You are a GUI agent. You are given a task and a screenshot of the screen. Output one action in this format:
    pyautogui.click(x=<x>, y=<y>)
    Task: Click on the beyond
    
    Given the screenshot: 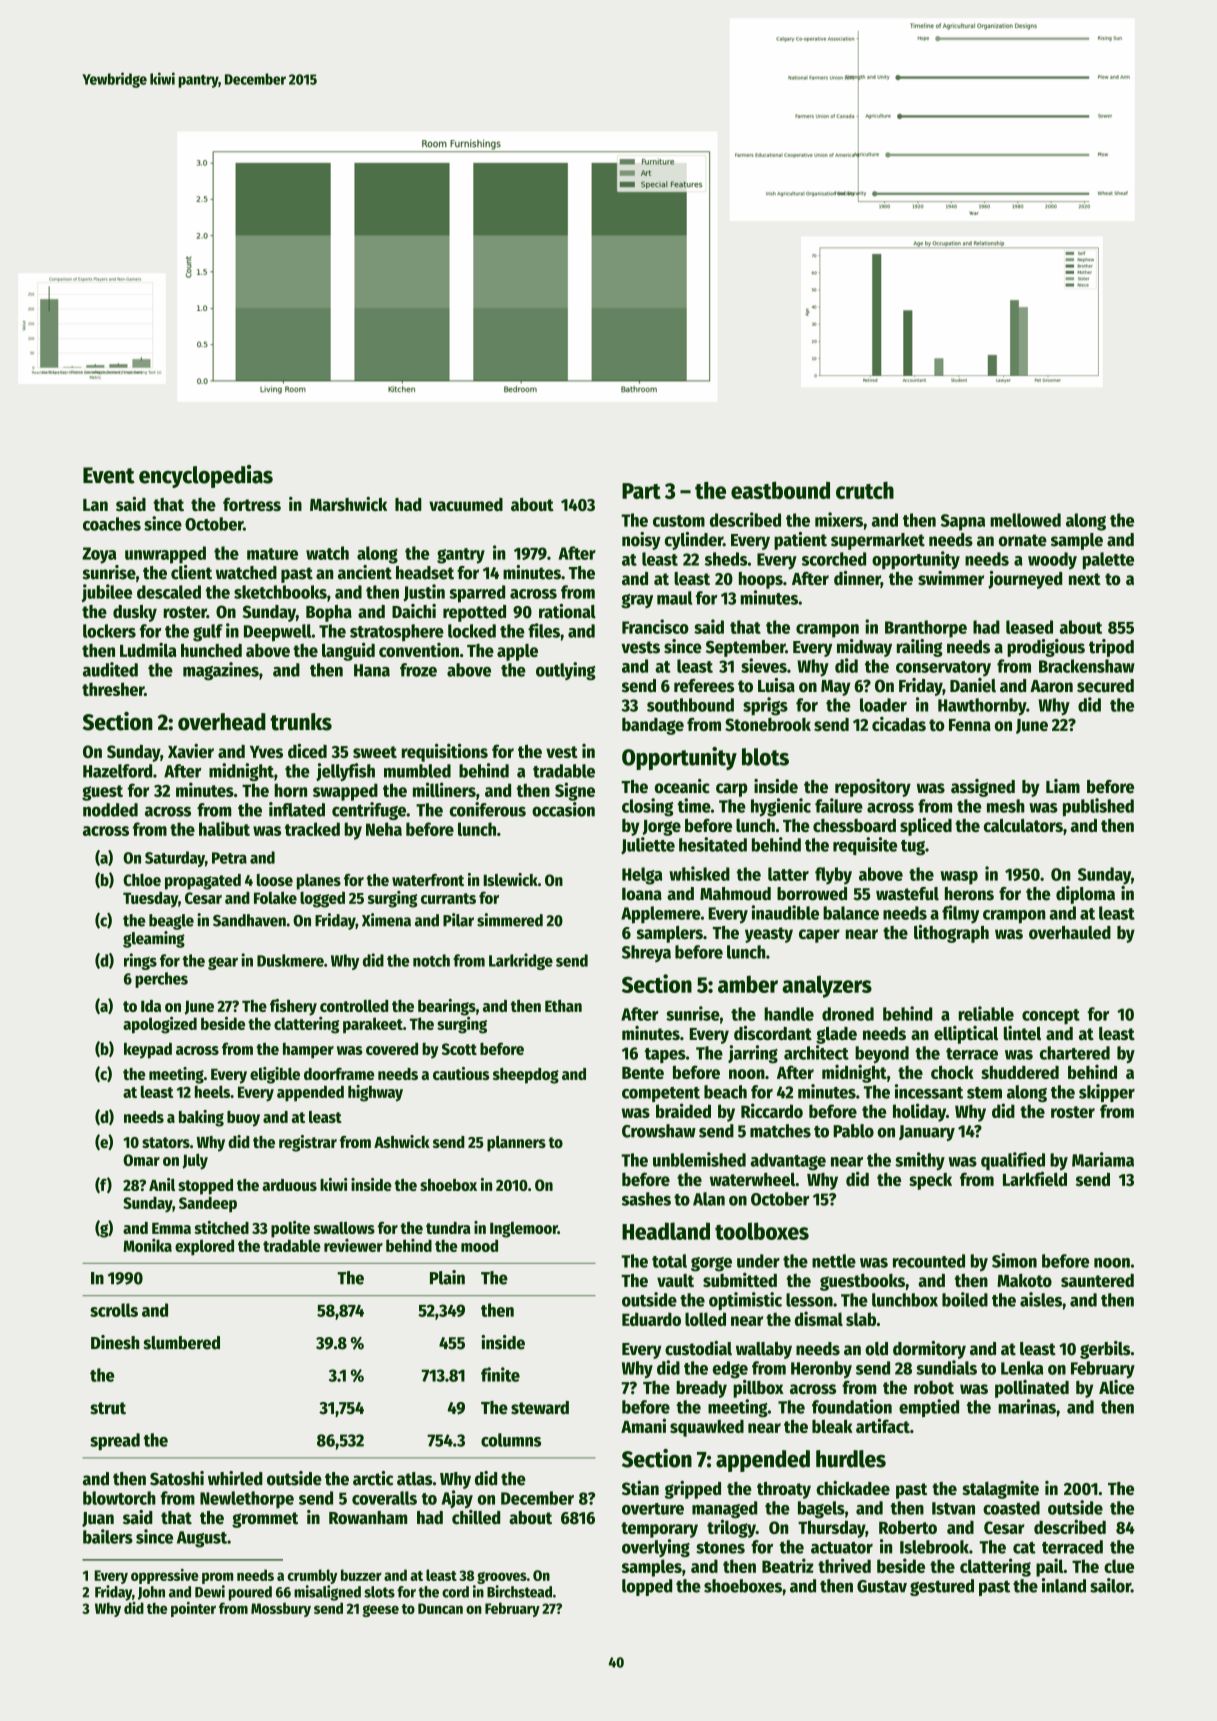 What is the action you would take?
    pyautogui.click(x=882, y=1055)
